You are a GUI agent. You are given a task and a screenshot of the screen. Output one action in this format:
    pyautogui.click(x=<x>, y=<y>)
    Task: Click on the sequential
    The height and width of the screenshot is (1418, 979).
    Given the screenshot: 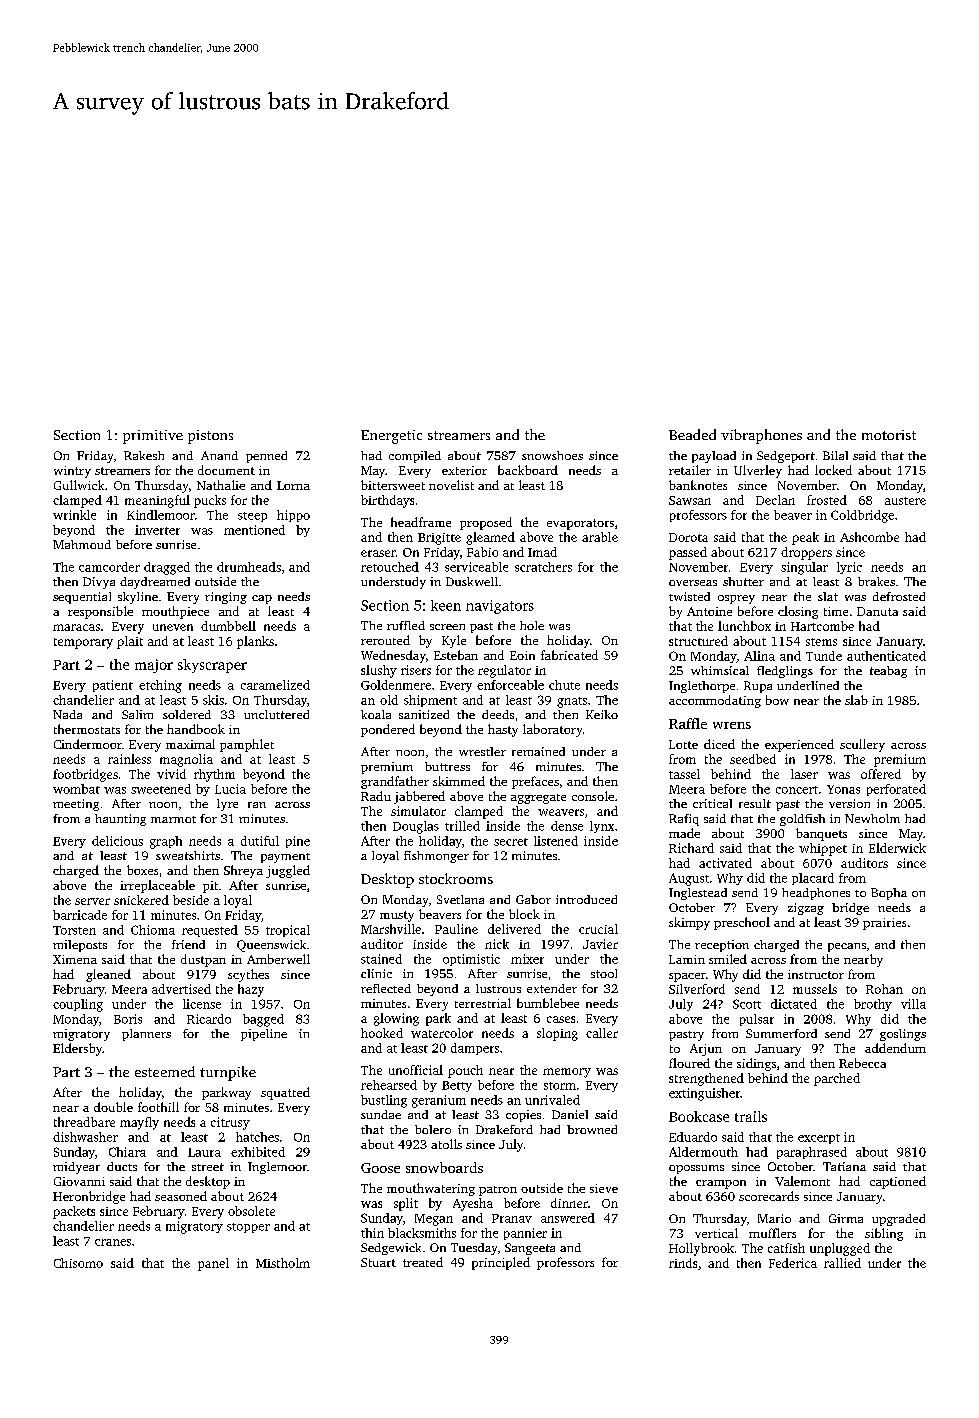 What is the action you would take?
    pyautogui.click(x=82, y=598)
